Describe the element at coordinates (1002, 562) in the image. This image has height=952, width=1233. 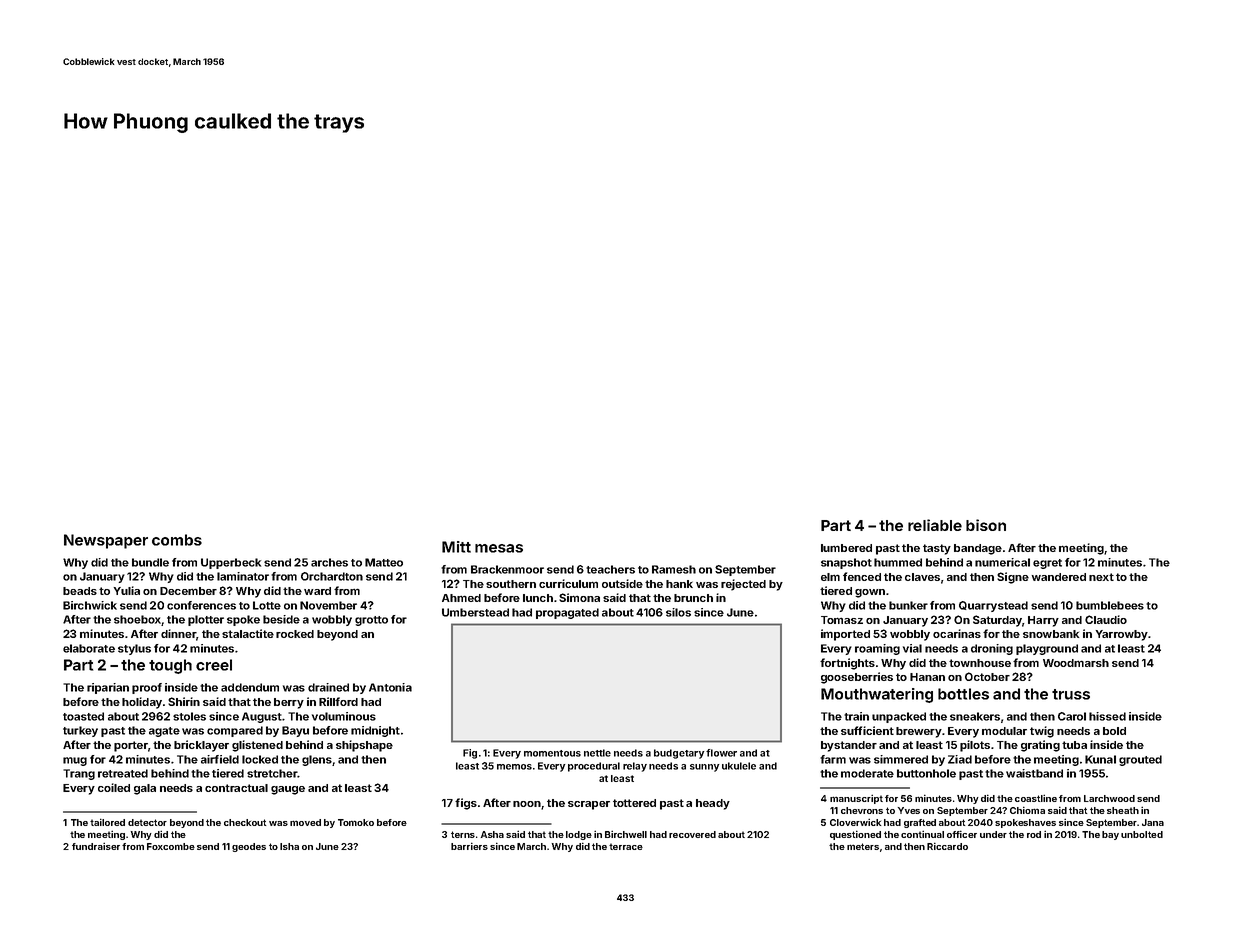
I see `numerical` at that location.
